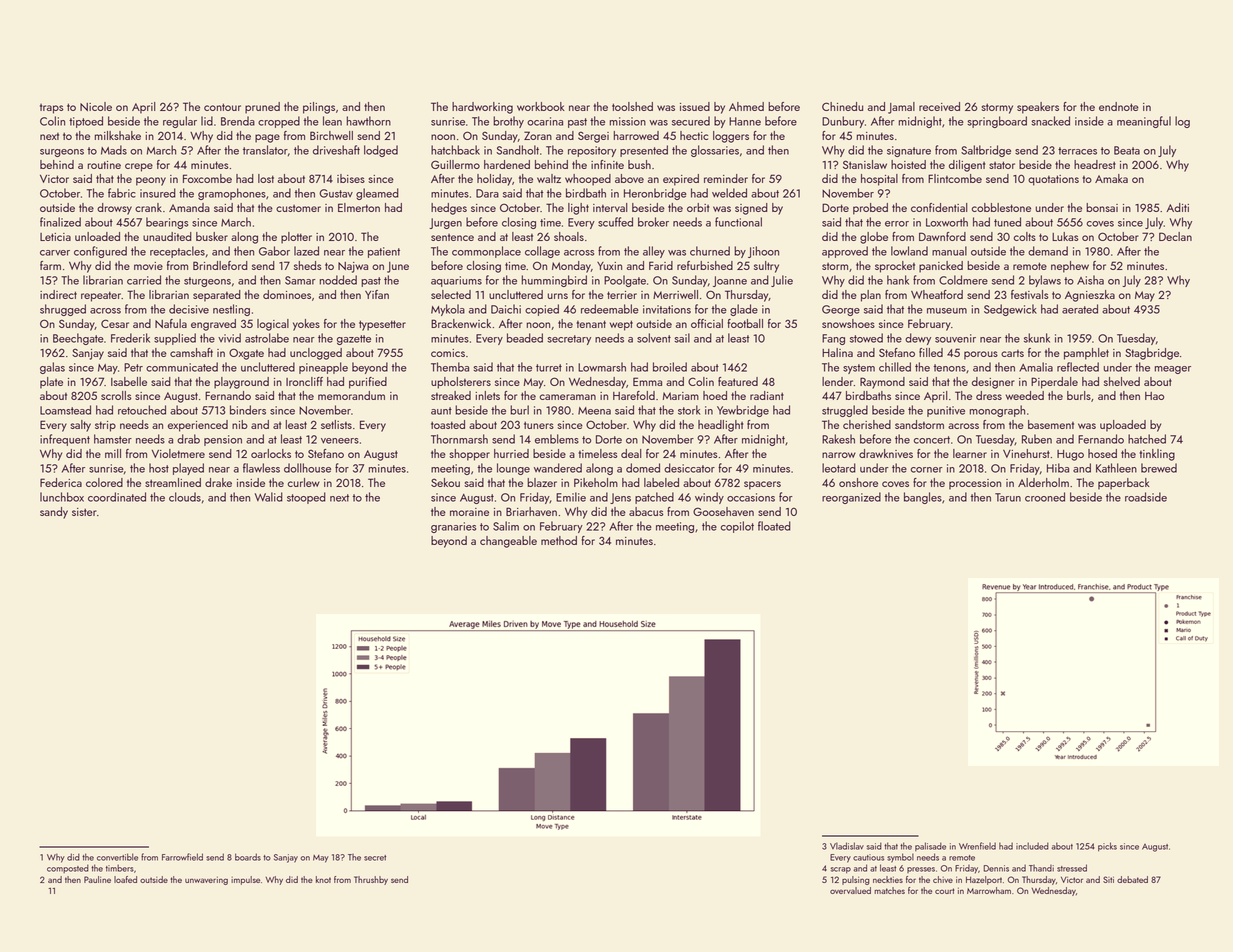  Describe the element at coordinates (774, 526) in the screenshot. I see `floated` at that location.
